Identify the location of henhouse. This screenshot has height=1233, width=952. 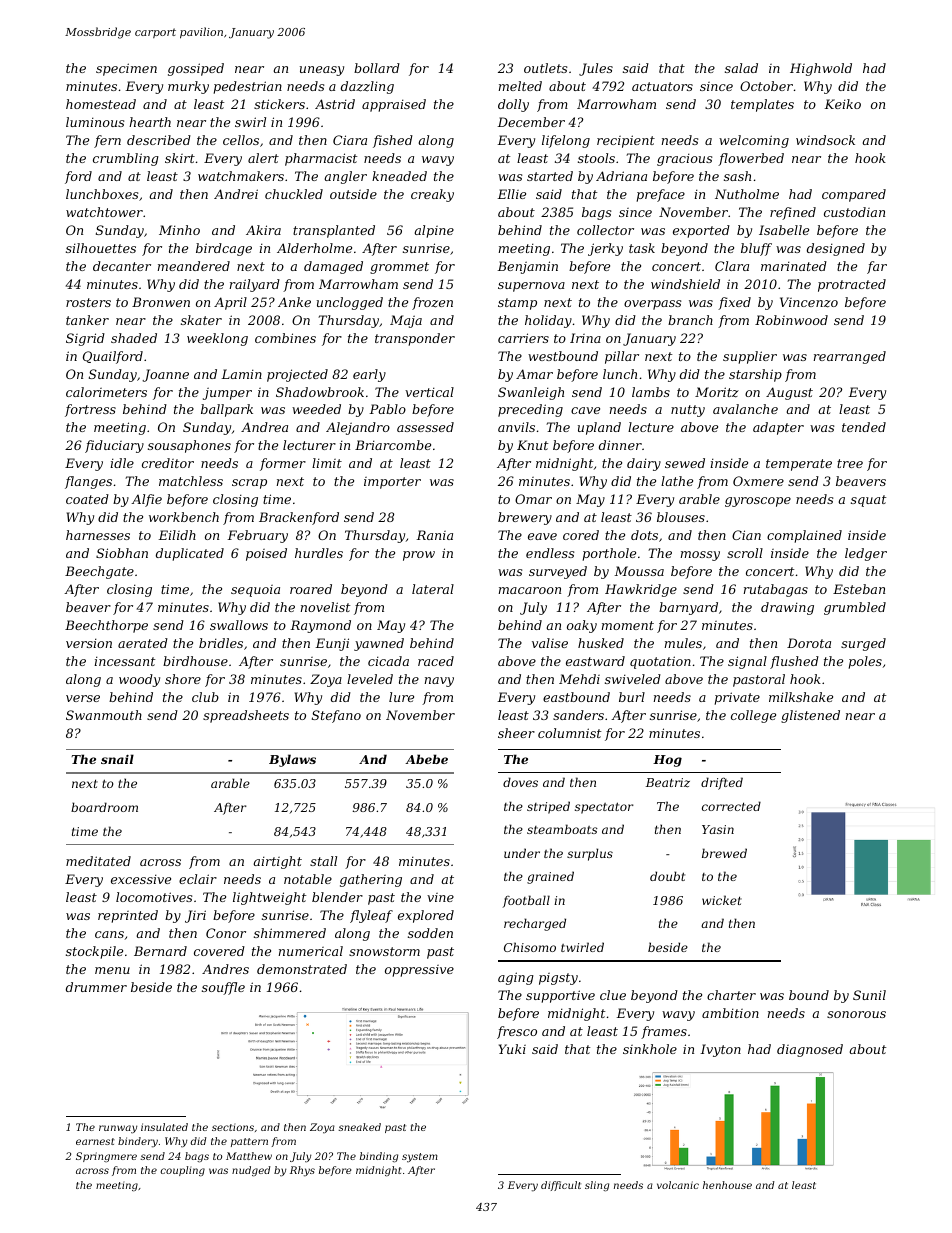
(727, 1185).
